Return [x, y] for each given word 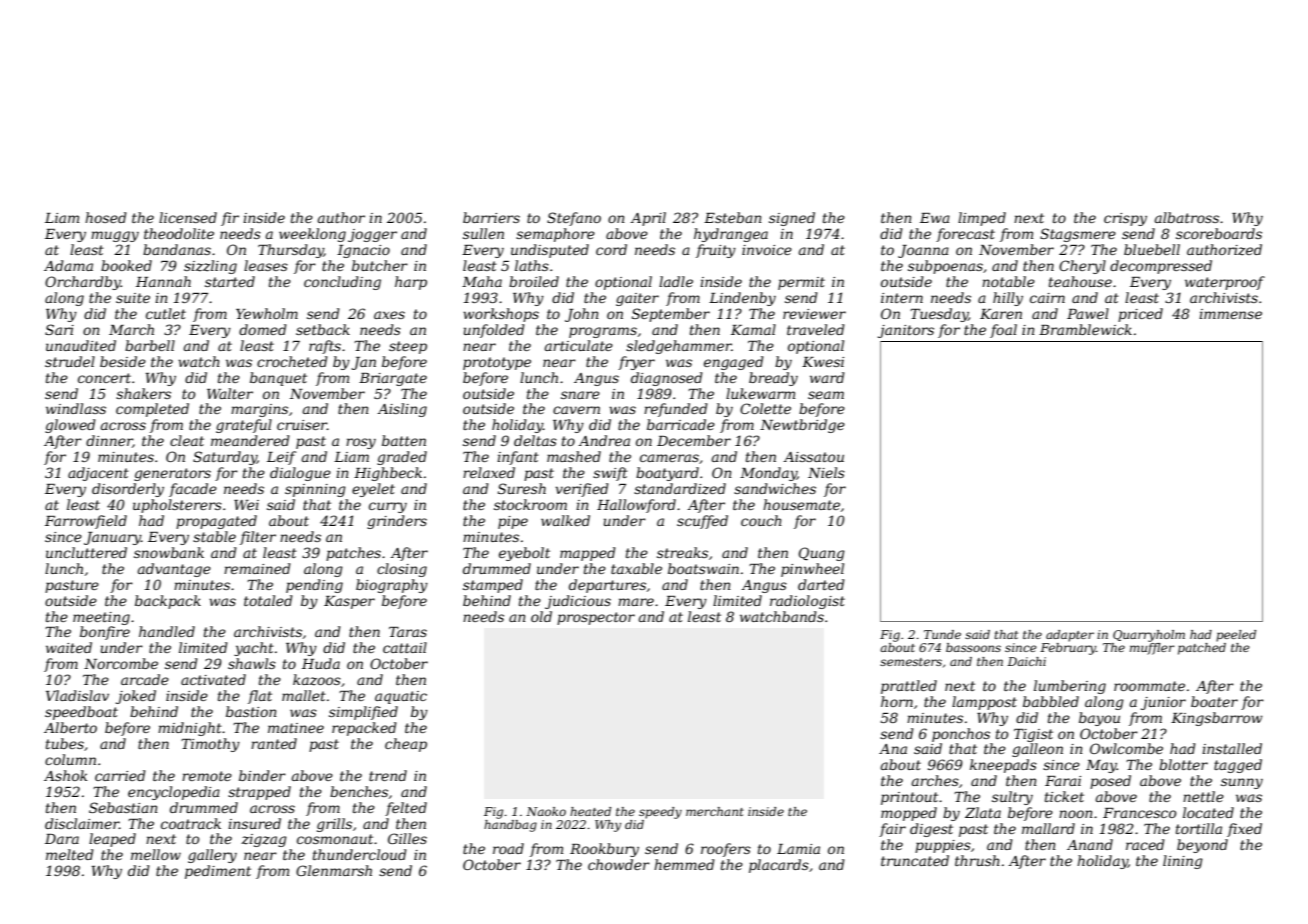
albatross [1187, 217]
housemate [801, 504]
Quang [822, 554]
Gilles [407, 838]
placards [779, 866]
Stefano [574, 219]
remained [257, 568]
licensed [188, 217]
